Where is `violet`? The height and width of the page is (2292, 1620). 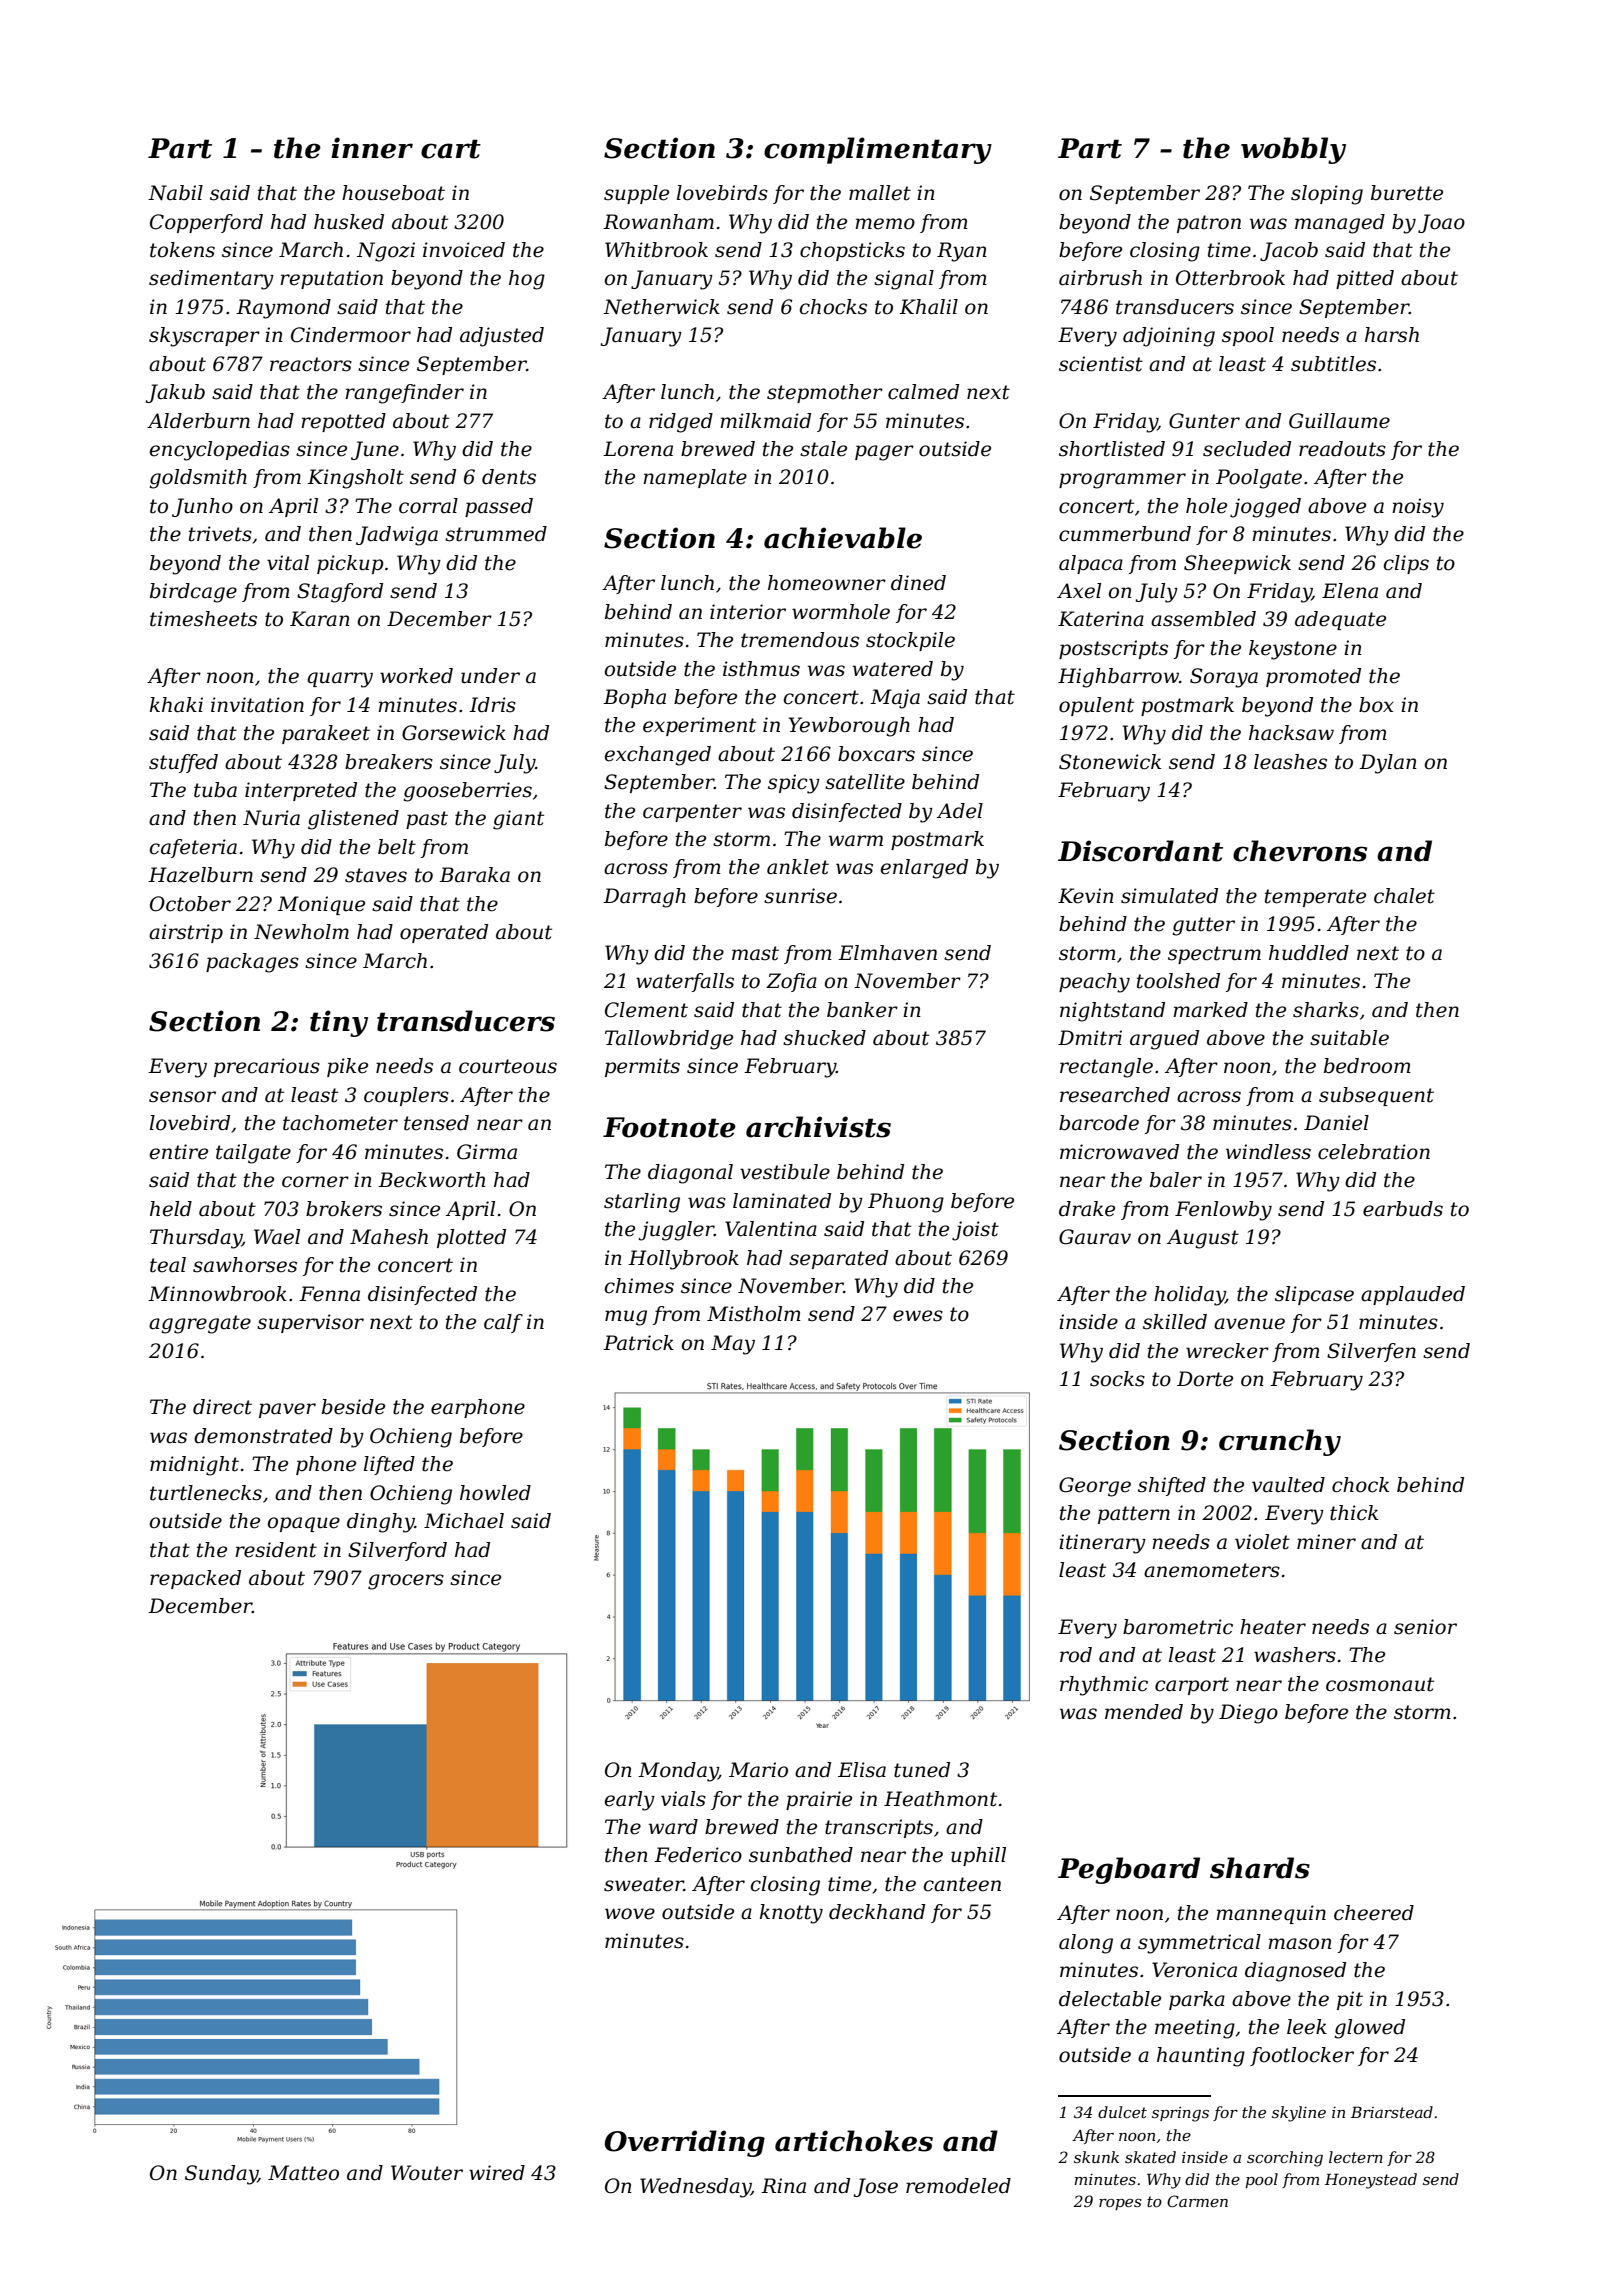
violet is located at coordinates (1262, 1542).
